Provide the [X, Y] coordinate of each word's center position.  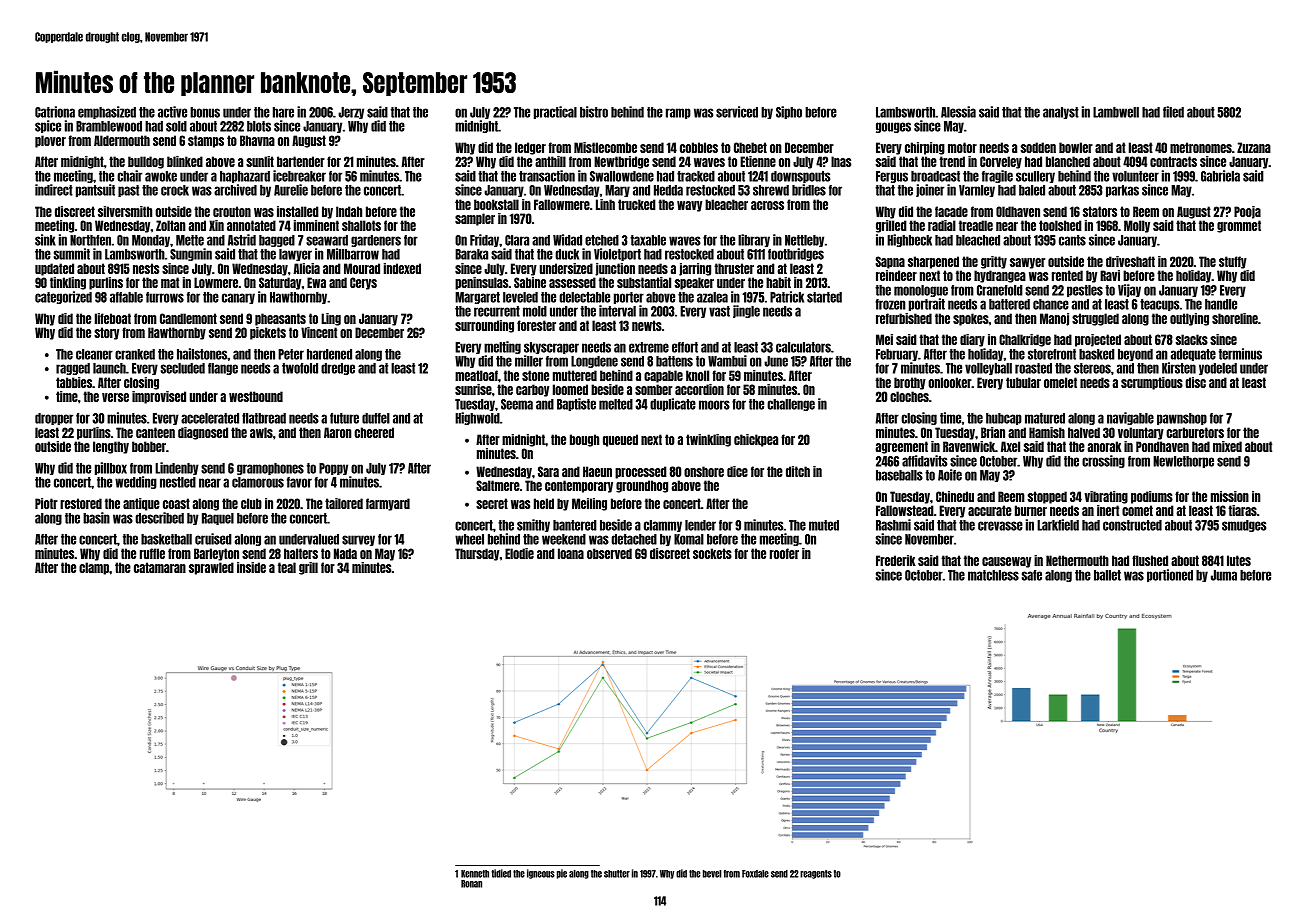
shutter [617, 874]
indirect [54, 190]
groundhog [642, 486]
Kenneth [475, 874]
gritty [994, 262]
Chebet [750, 147]
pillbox [111, 468]
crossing [1103, 461]
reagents [816, 874]
